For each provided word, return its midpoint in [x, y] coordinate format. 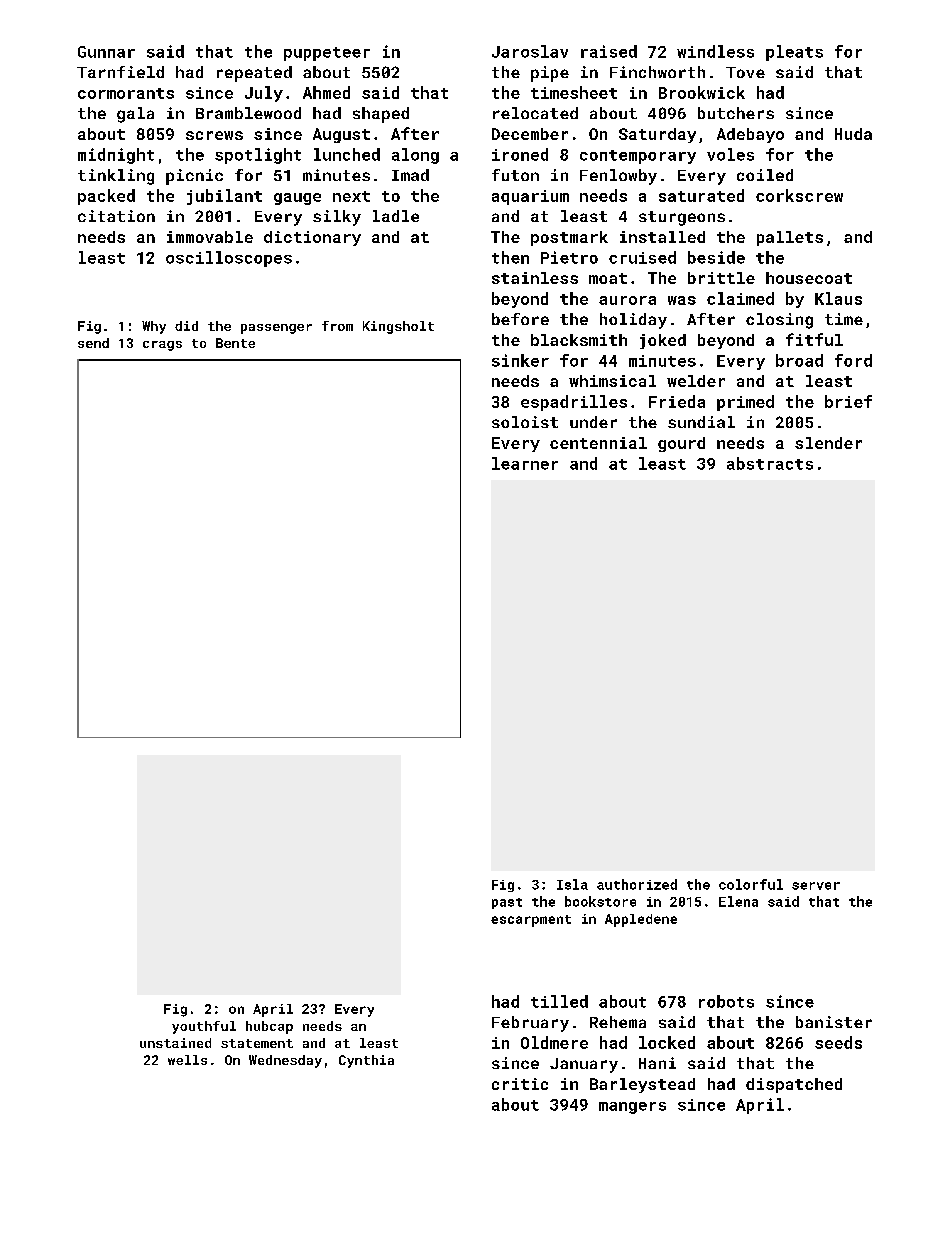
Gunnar [106, 52]
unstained [175, 1043]
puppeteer [327, 54]
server [816, 886]
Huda [853, 134]
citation [116, 216]
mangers [632, 1108]
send [93, 343]
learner [525, 463]
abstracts [770, 463]
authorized [637, 884]
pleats [794, 53]
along [415, 156]
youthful [204, 1027]
